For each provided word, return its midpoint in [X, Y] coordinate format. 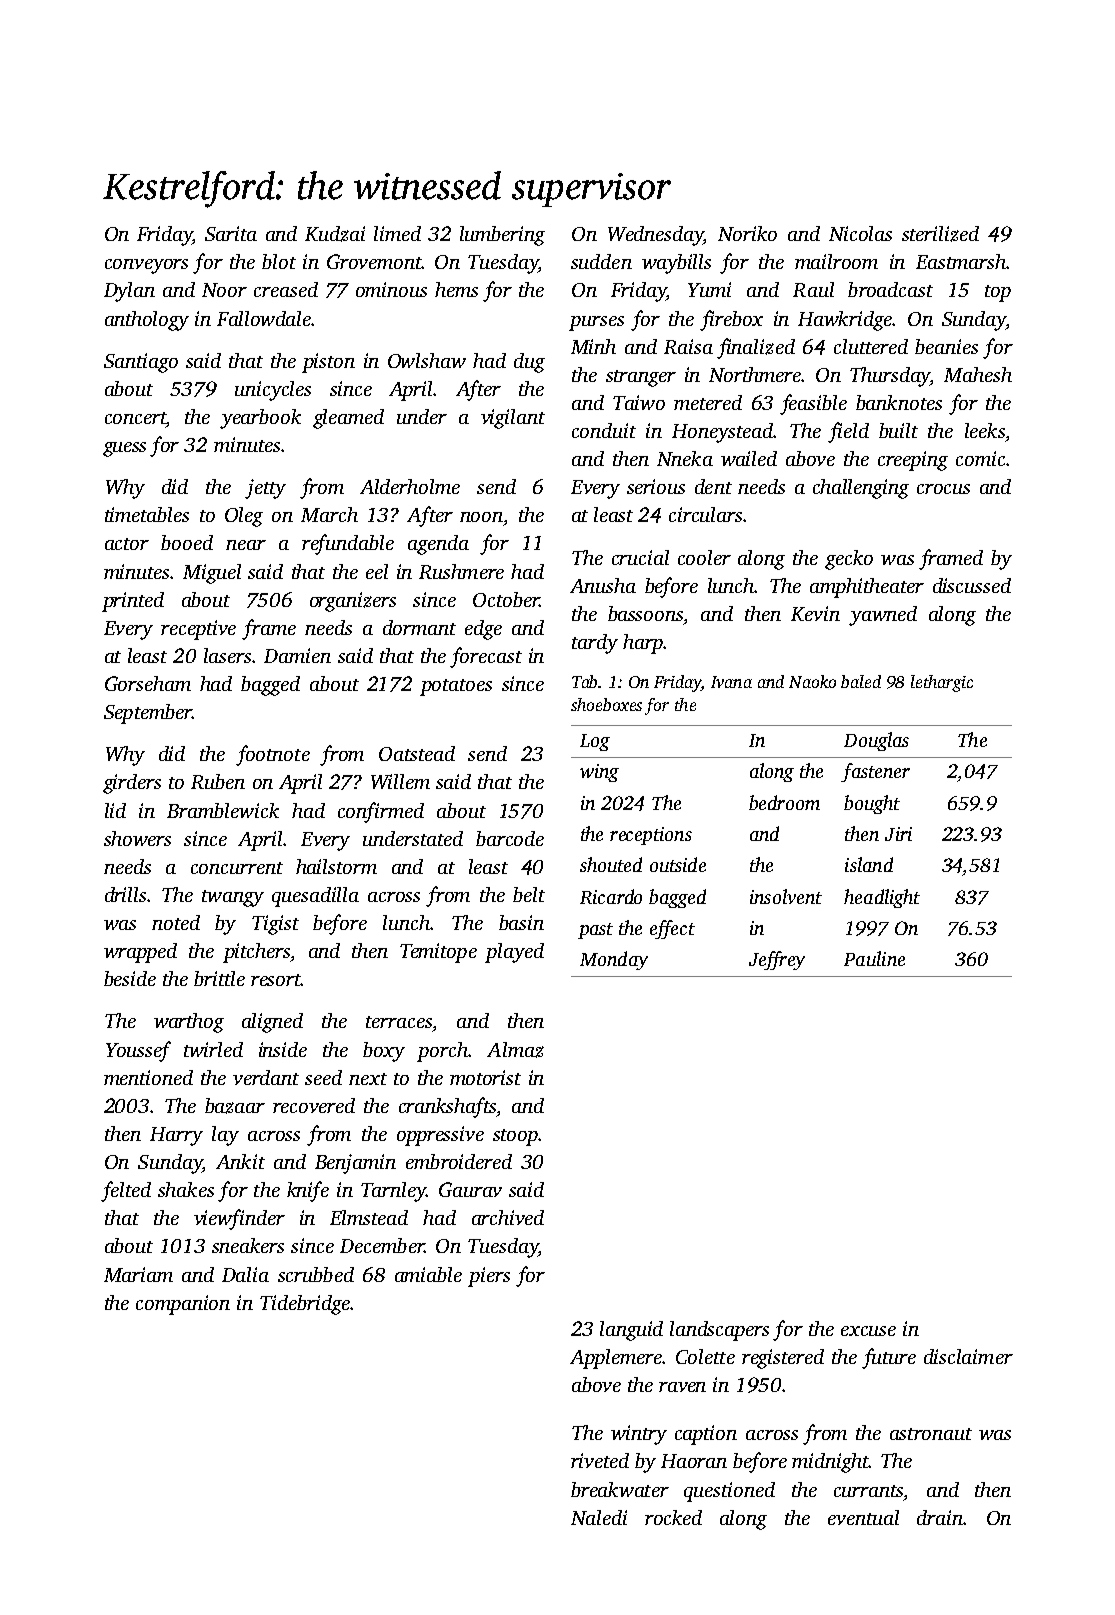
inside [283, 1049]
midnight [830, 1463]
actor [127, 544]
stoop [515, 1137]
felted [126, 1191]
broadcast [890, 289]
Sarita [231, 233]
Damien [297, 655]
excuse [868, 1331]
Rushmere [461, 571]
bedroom [784, 802]
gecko [849, 560]
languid [631, 1331]
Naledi [599, 1517]
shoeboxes [606, 704]
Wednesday [656, 236]
